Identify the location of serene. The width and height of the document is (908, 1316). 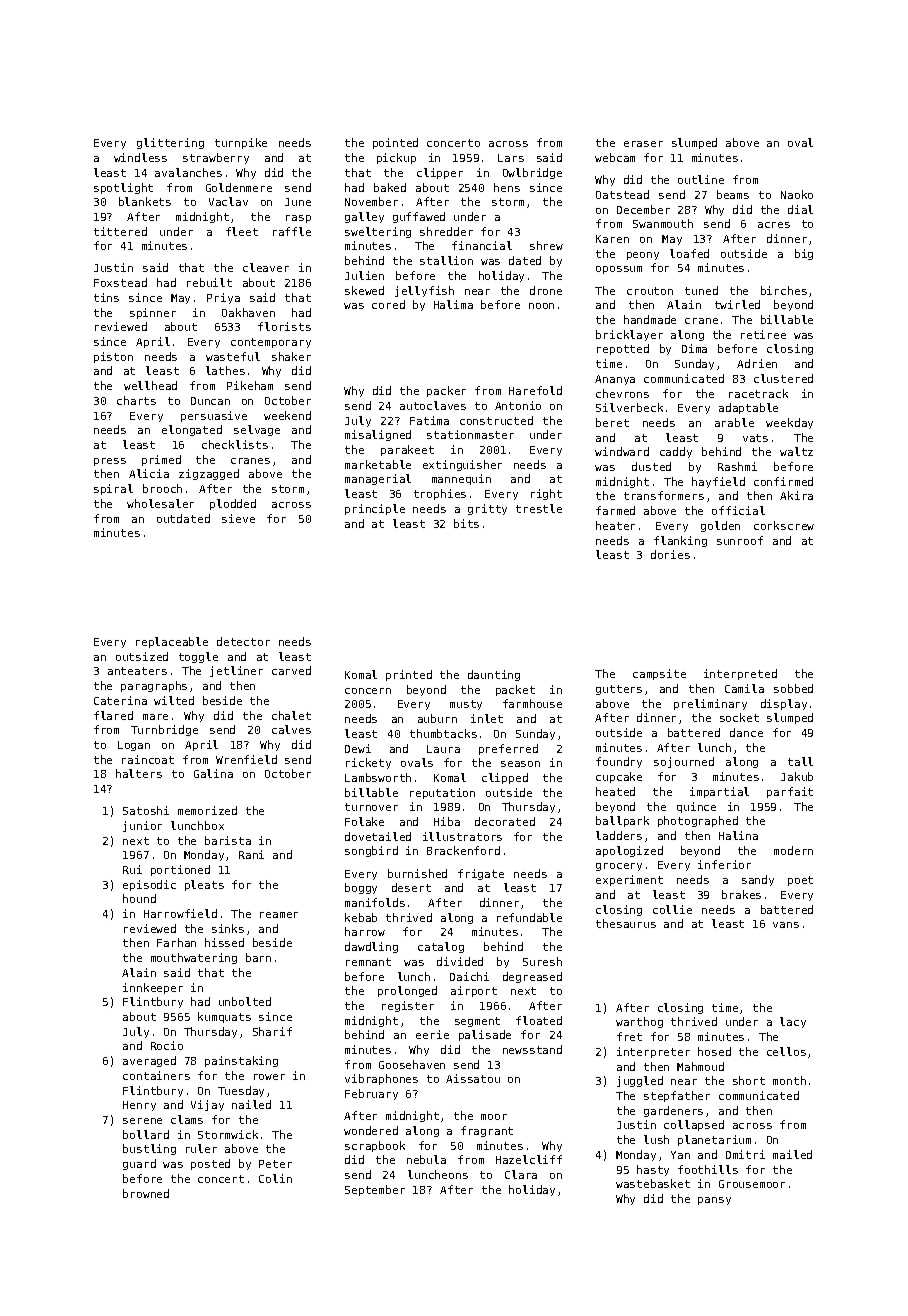
(142, 1121).
